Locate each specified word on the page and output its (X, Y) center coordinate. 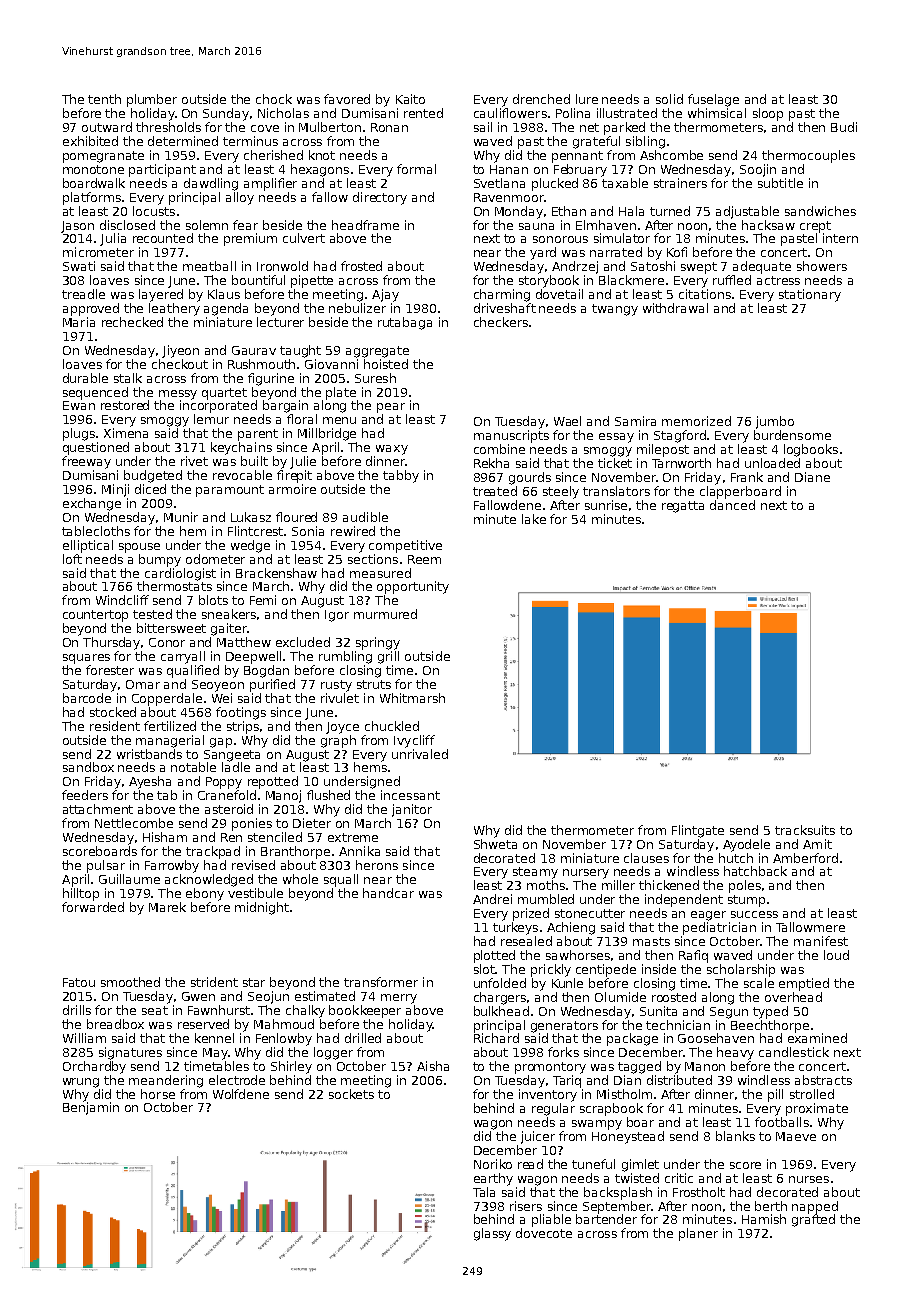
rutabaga (405, 323)
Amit (817, 844)
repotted (273, 782)
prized (531, 914)
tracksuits (805, 830)
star (254, 982)
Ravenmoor (509, 197)
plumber (152, 100)
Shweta (495, 844)
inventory (548, 1095)
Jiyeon (180, 351)
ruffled (732, 280)
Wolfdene (241, 1094)
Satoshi (653, 266)
